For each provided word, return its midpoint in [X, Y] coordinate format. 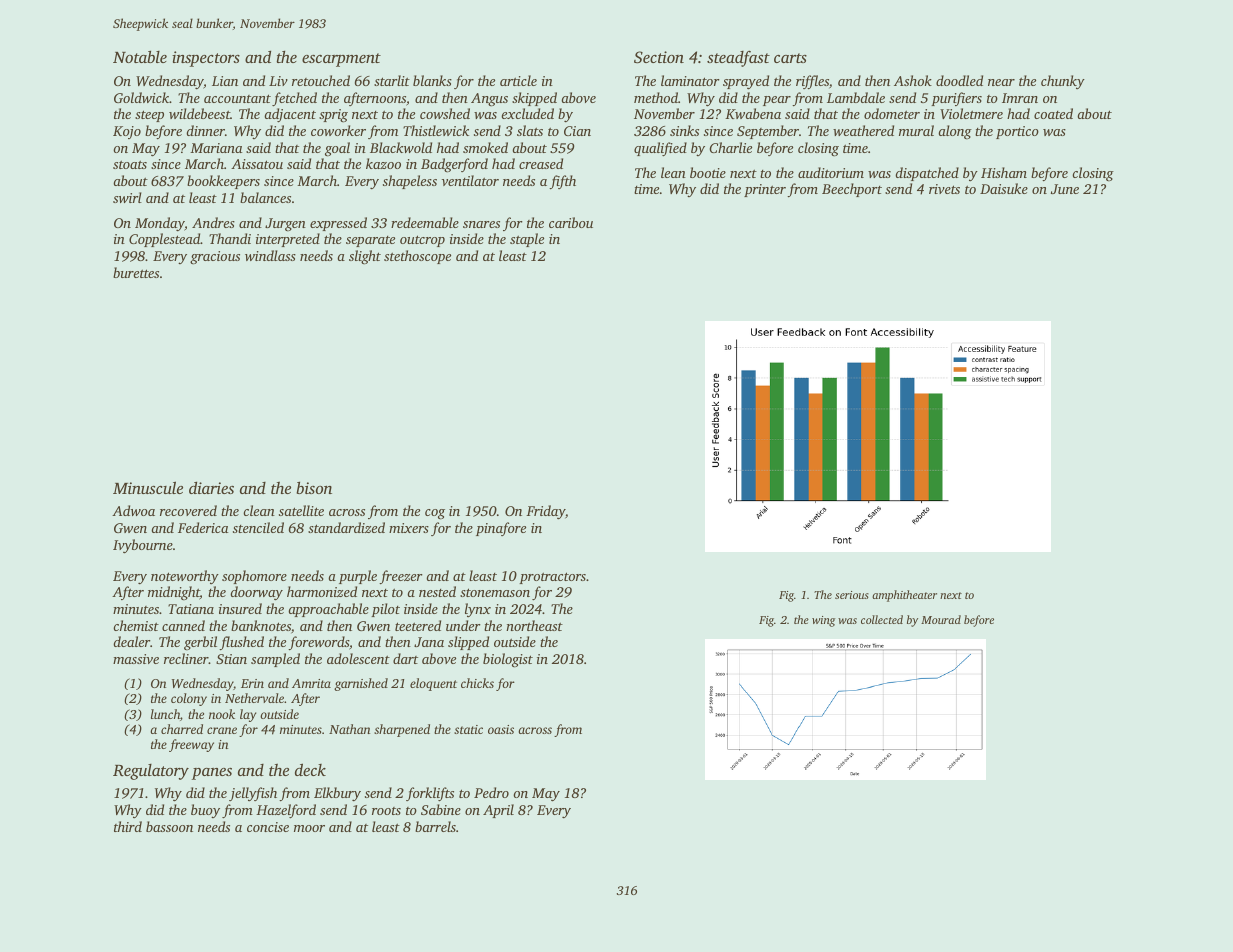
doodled [959, 80]
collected [882, 619]
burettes [136, 272]
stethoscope [417, 257]
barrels [435, 826]
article [518, 80]
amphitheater [904, 596]
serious [852, 595]
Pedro [491, 792]
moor [309, 828]
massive [136, 659]
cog [435, 514]
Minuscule [148, 487]
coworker [338, 130]
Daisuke [1004, 188]
